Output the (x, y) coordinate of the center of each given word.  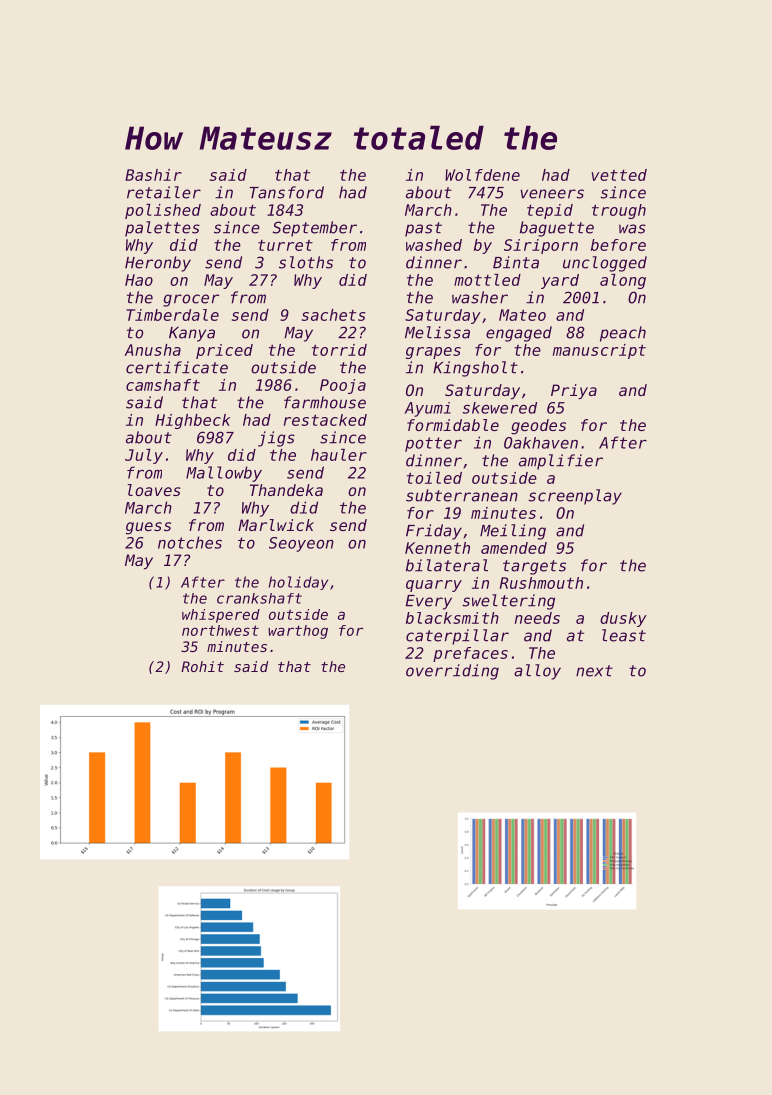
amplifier (561, 462)
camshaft (163, 385)
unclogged (605, 264)
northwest (220, 630)
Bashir (153, 175)
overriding (452, 672)
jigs (276, 439)
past (423, 229)
